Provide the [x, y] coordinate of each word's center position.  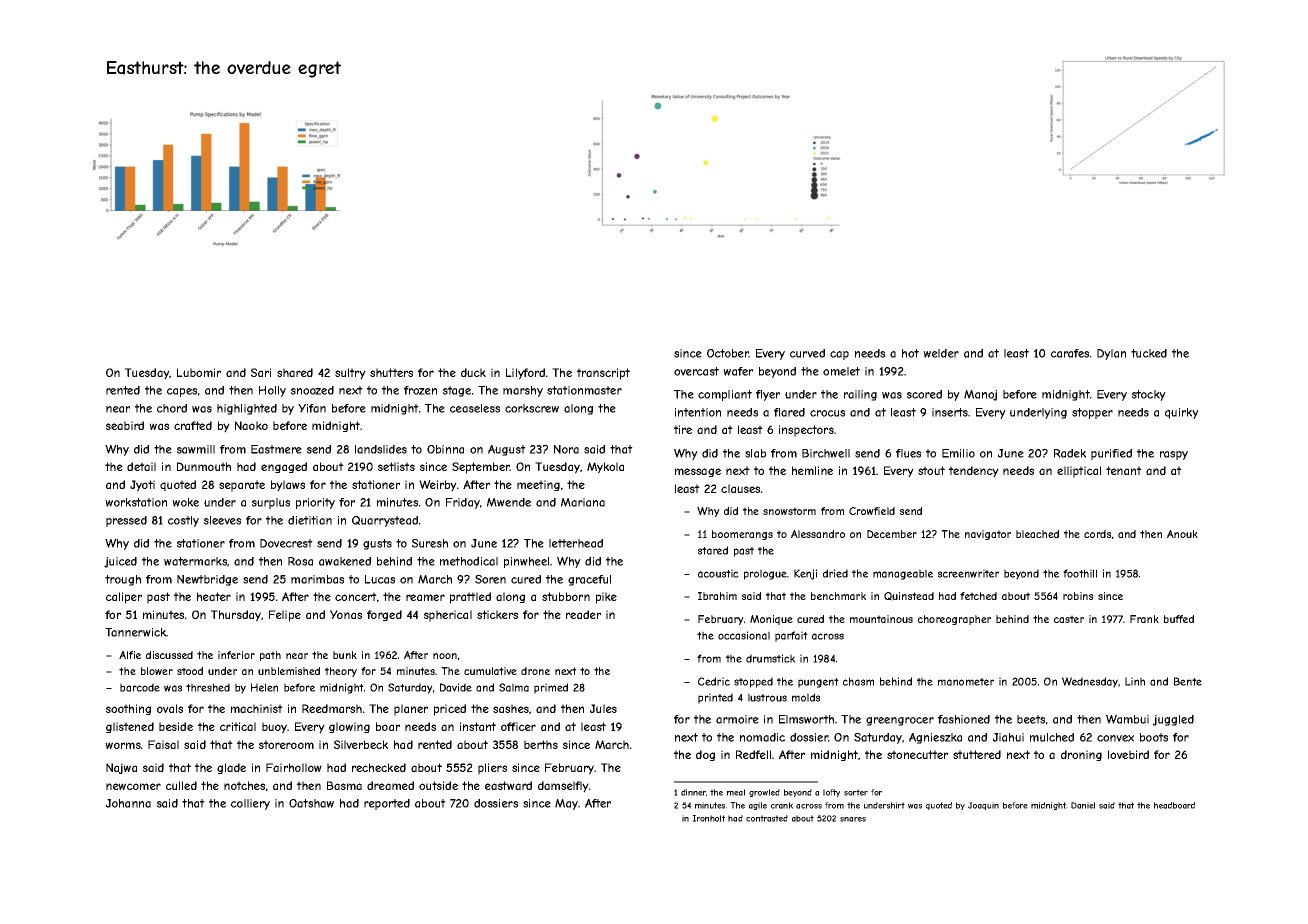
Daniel [1083, 805]
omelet [841, 371]
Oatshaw [311, 803]
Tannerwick [136, 632]
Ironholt [709, 818]
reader [583, 614]
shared [295, 372]
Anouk [1182, 534]
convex [1115, 738]
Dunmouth [204, 466]
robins [1078, 596]
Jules [603, 708]
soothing [128, 709]
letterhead [576, 543]
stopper [1092, 413]
